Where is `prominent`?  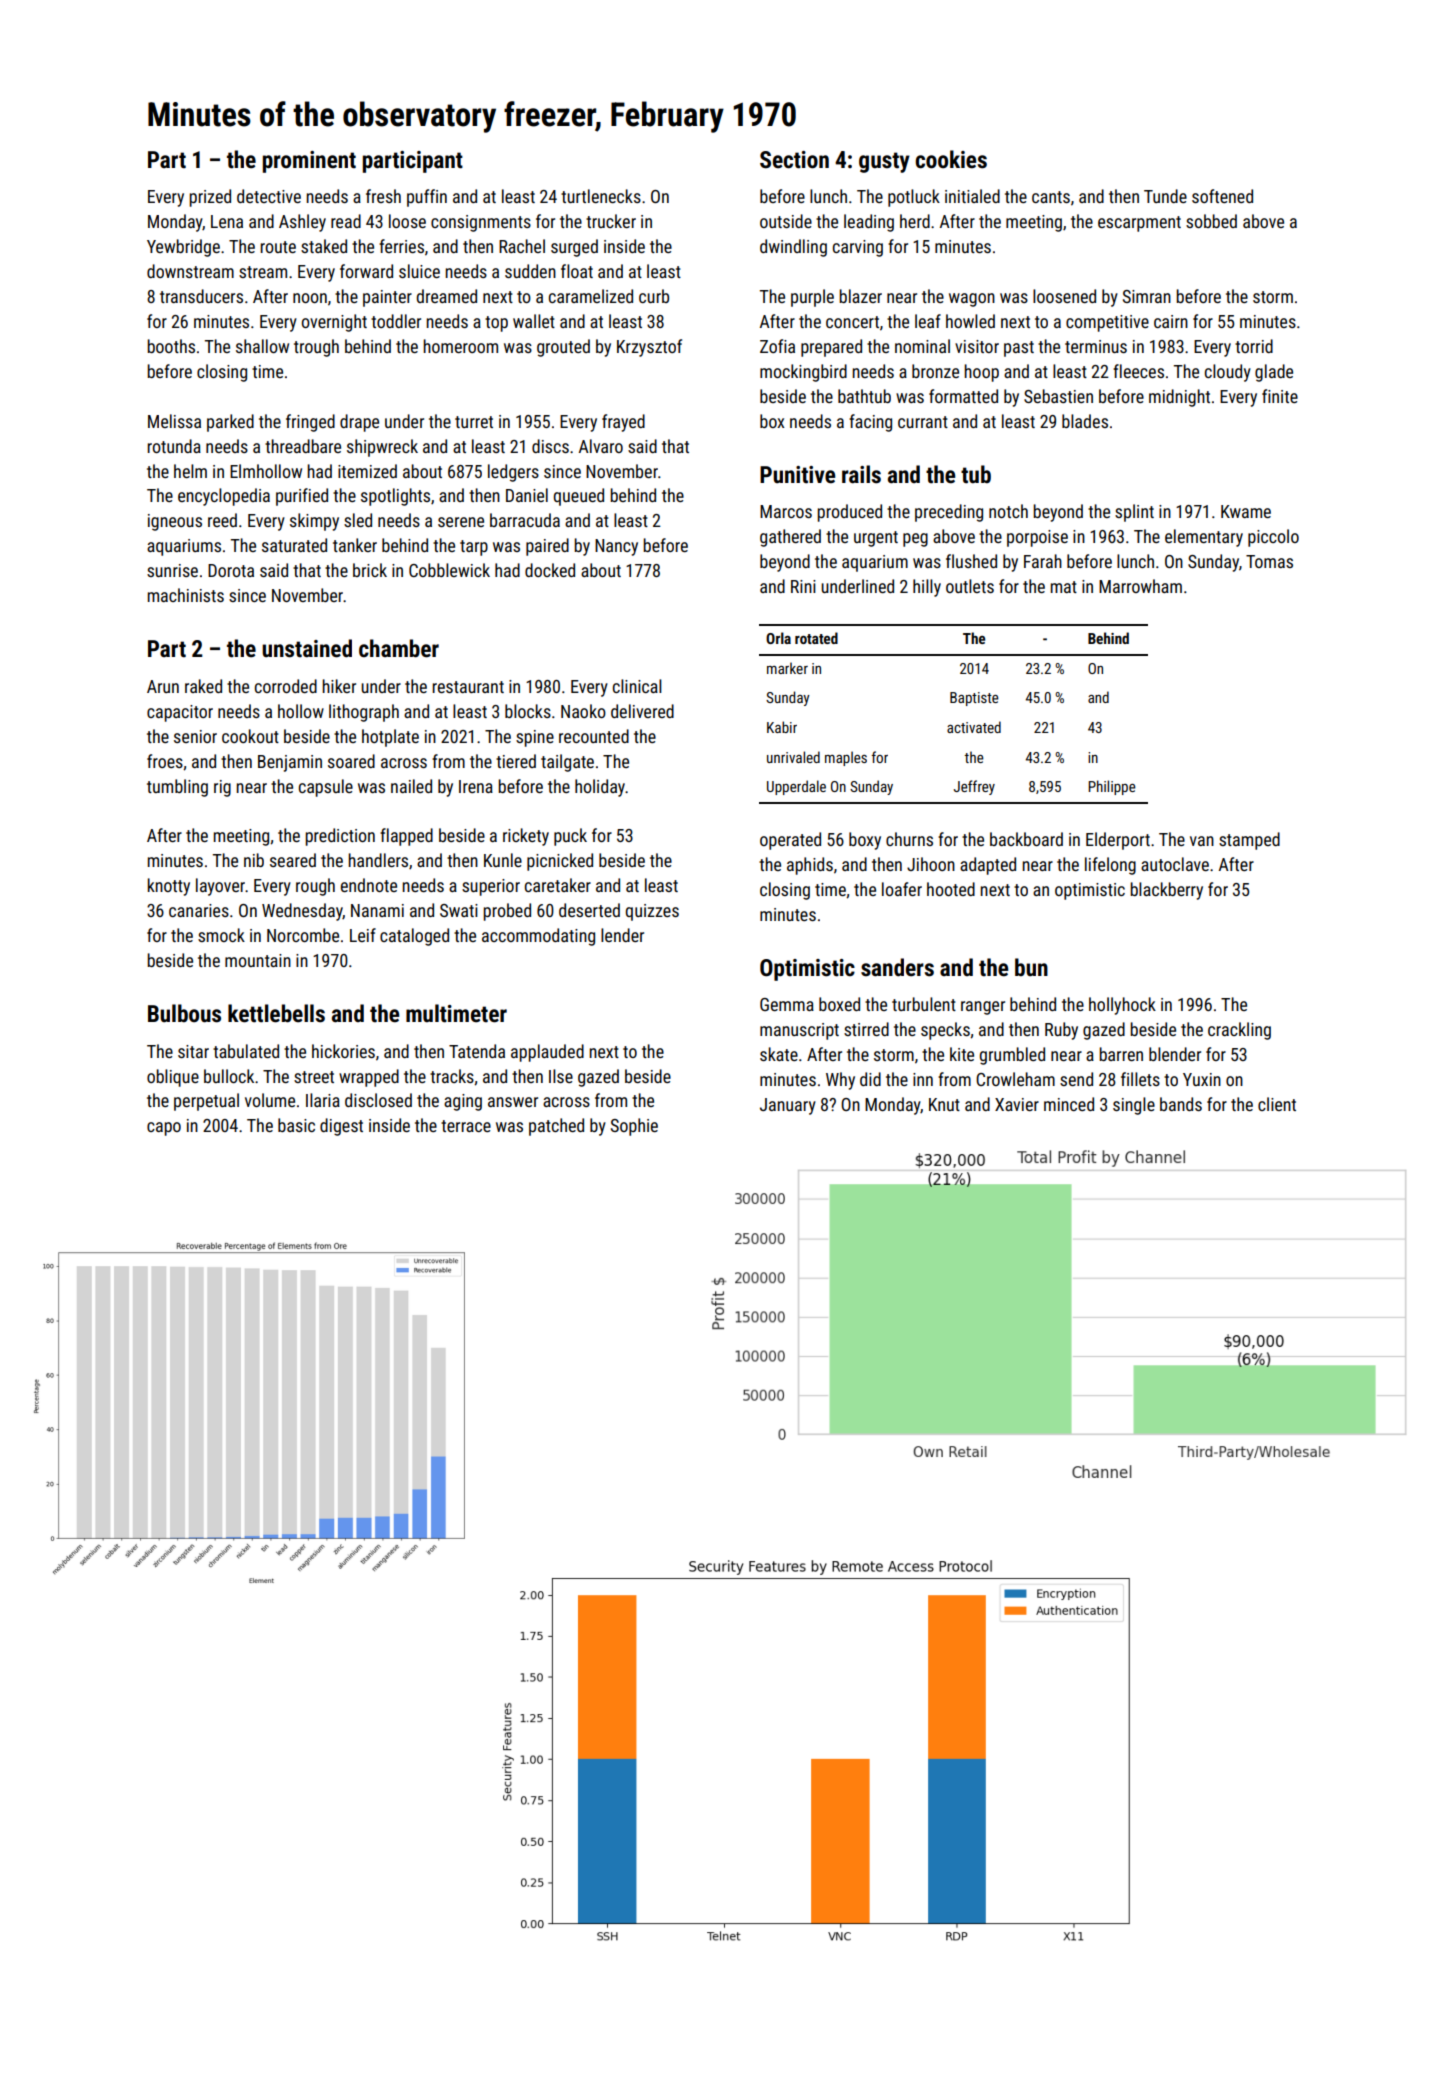
prominent is located at coordinates (309, 162).
